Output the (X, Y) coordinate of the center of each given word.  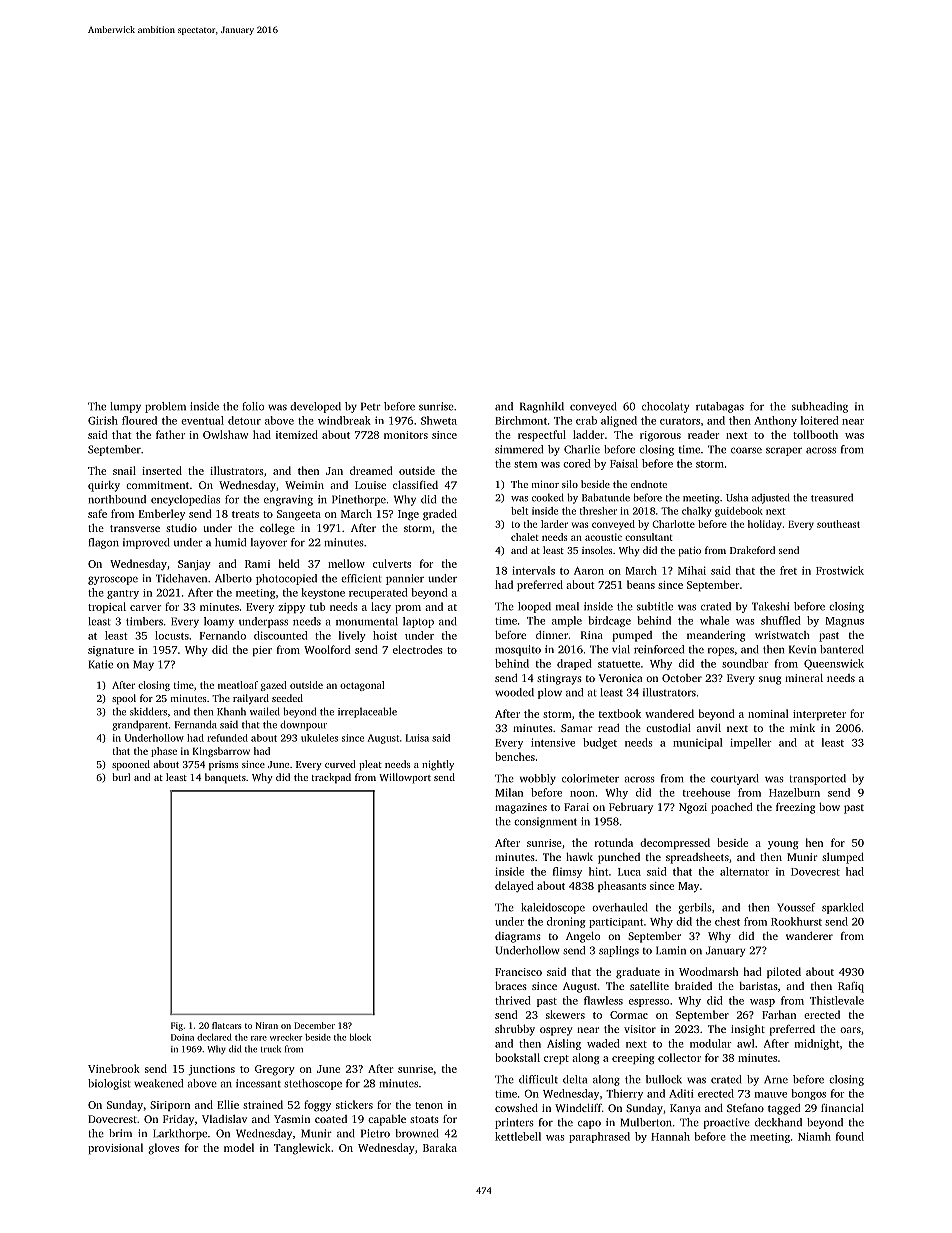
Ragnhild (542, 407)
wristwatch (782, 635)
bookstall (518, 1057)
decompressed (675, 843)
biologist (109, 1084)
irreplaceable (367, 712)
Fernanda (196, 724)
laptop (418, 622)
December (314, 1025)
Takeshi (770, 606)
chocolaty (665, 407)
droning (566, 922)
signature (111, 651)
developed (315, 407)
